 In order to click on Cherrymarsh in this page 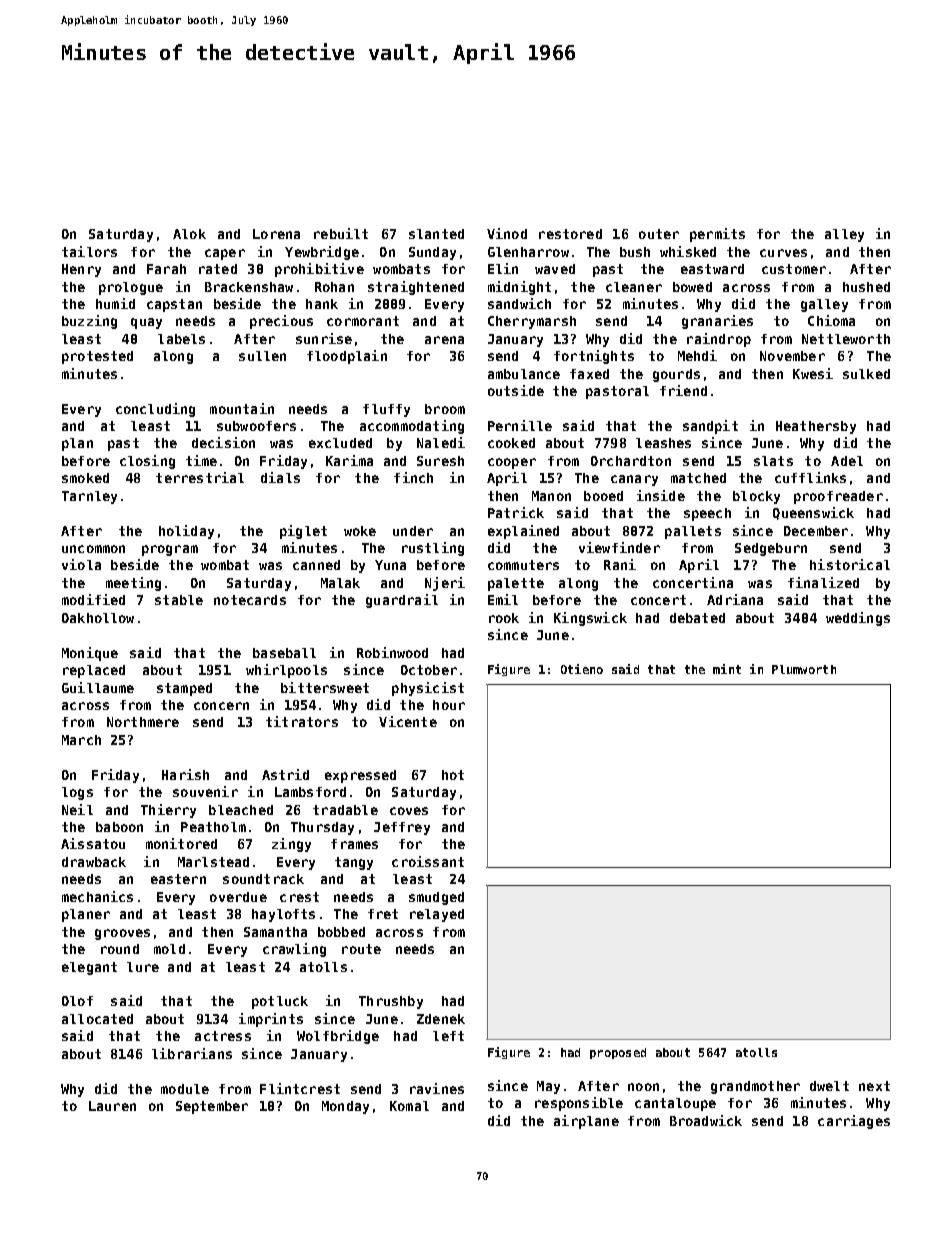, I will do `click(532, 322)`.
